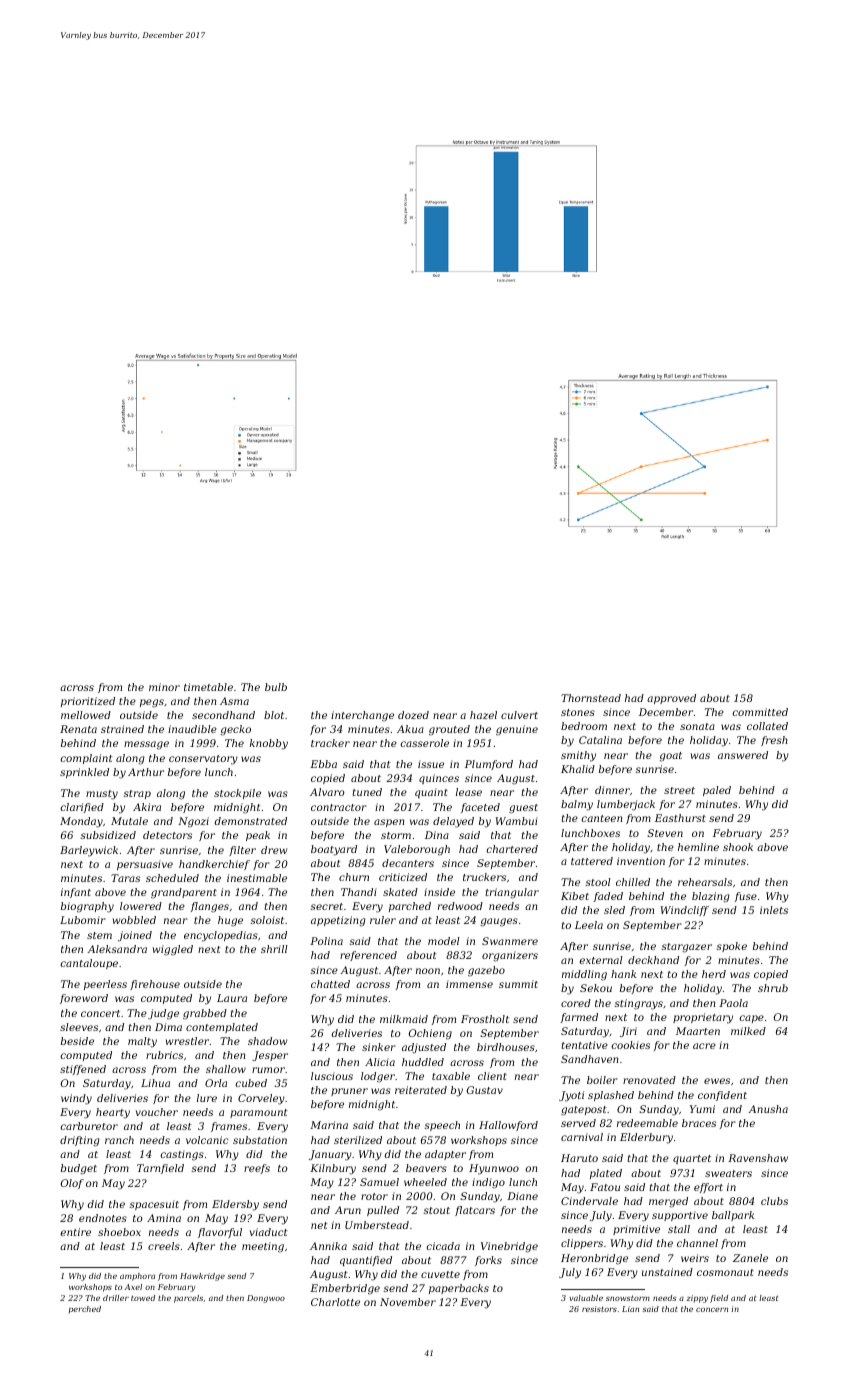  Describe the element at coordinates (266, 1299) in the page. I see `Dongwoo` at that location.
